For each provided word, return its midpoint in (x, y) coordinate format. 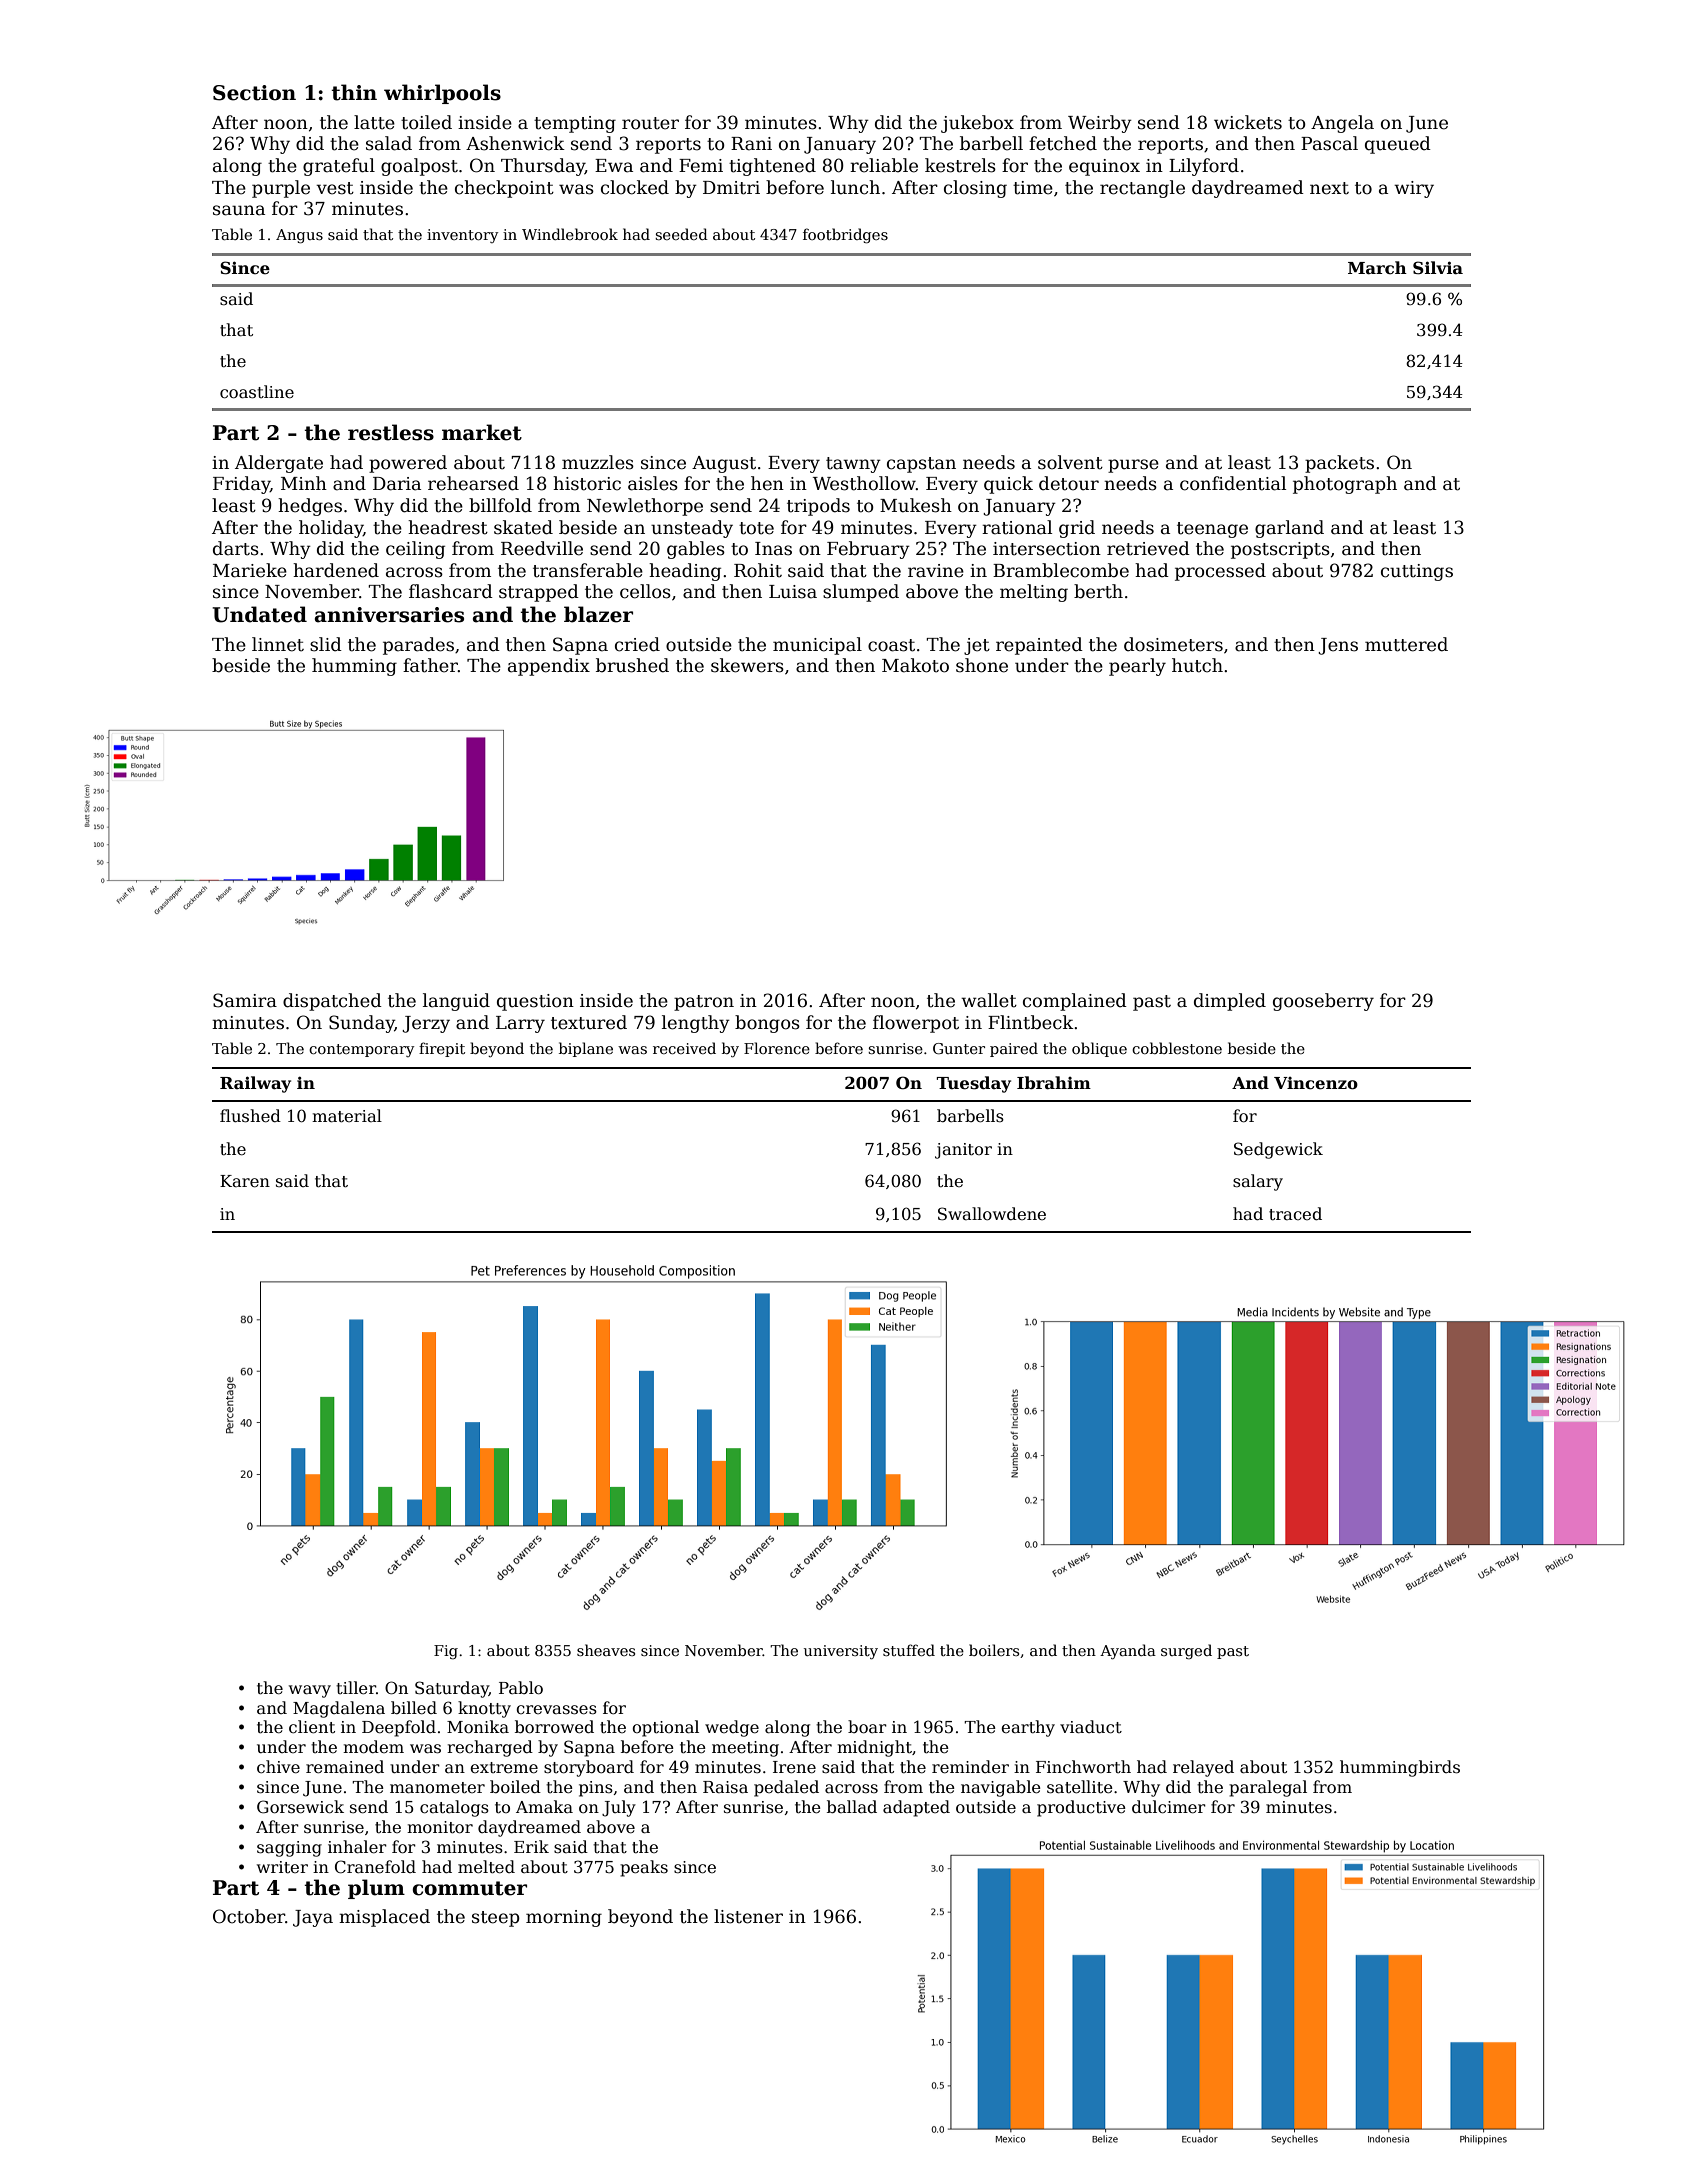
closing (975, 189)
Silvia (1438, 268)
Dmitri (731, 188)
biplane (586, 1049)
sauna (239, 210)
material (347, 1116)
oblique (1099, 1049)
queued (1398, 145)
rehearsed (473, 483)
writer (282, 1867)
